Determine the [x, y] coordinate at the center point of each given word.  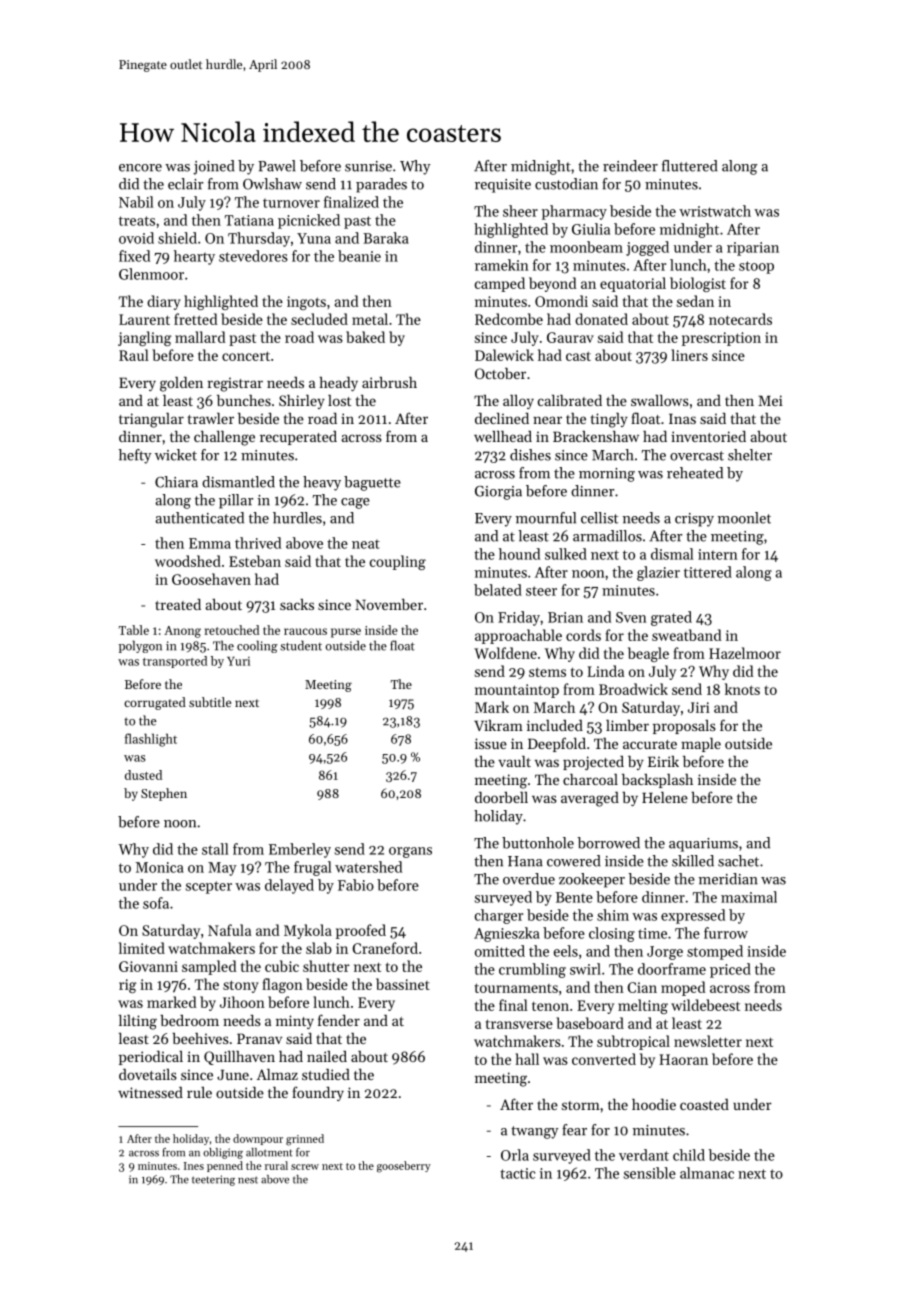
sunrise [368, 166]
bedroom [189, 1020]
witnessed [150, 1092]
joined [213, 167]
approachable [518, 636]
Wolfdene [505, 653]
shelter [750, 455]
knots [742, 689]
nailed [327, 1056]
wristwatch [715, 211]
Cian [642, 987]
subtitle [210, 702]
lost [339, 400]
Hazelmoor [745, 653]
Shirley [302, 402]
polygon [140, 646]
